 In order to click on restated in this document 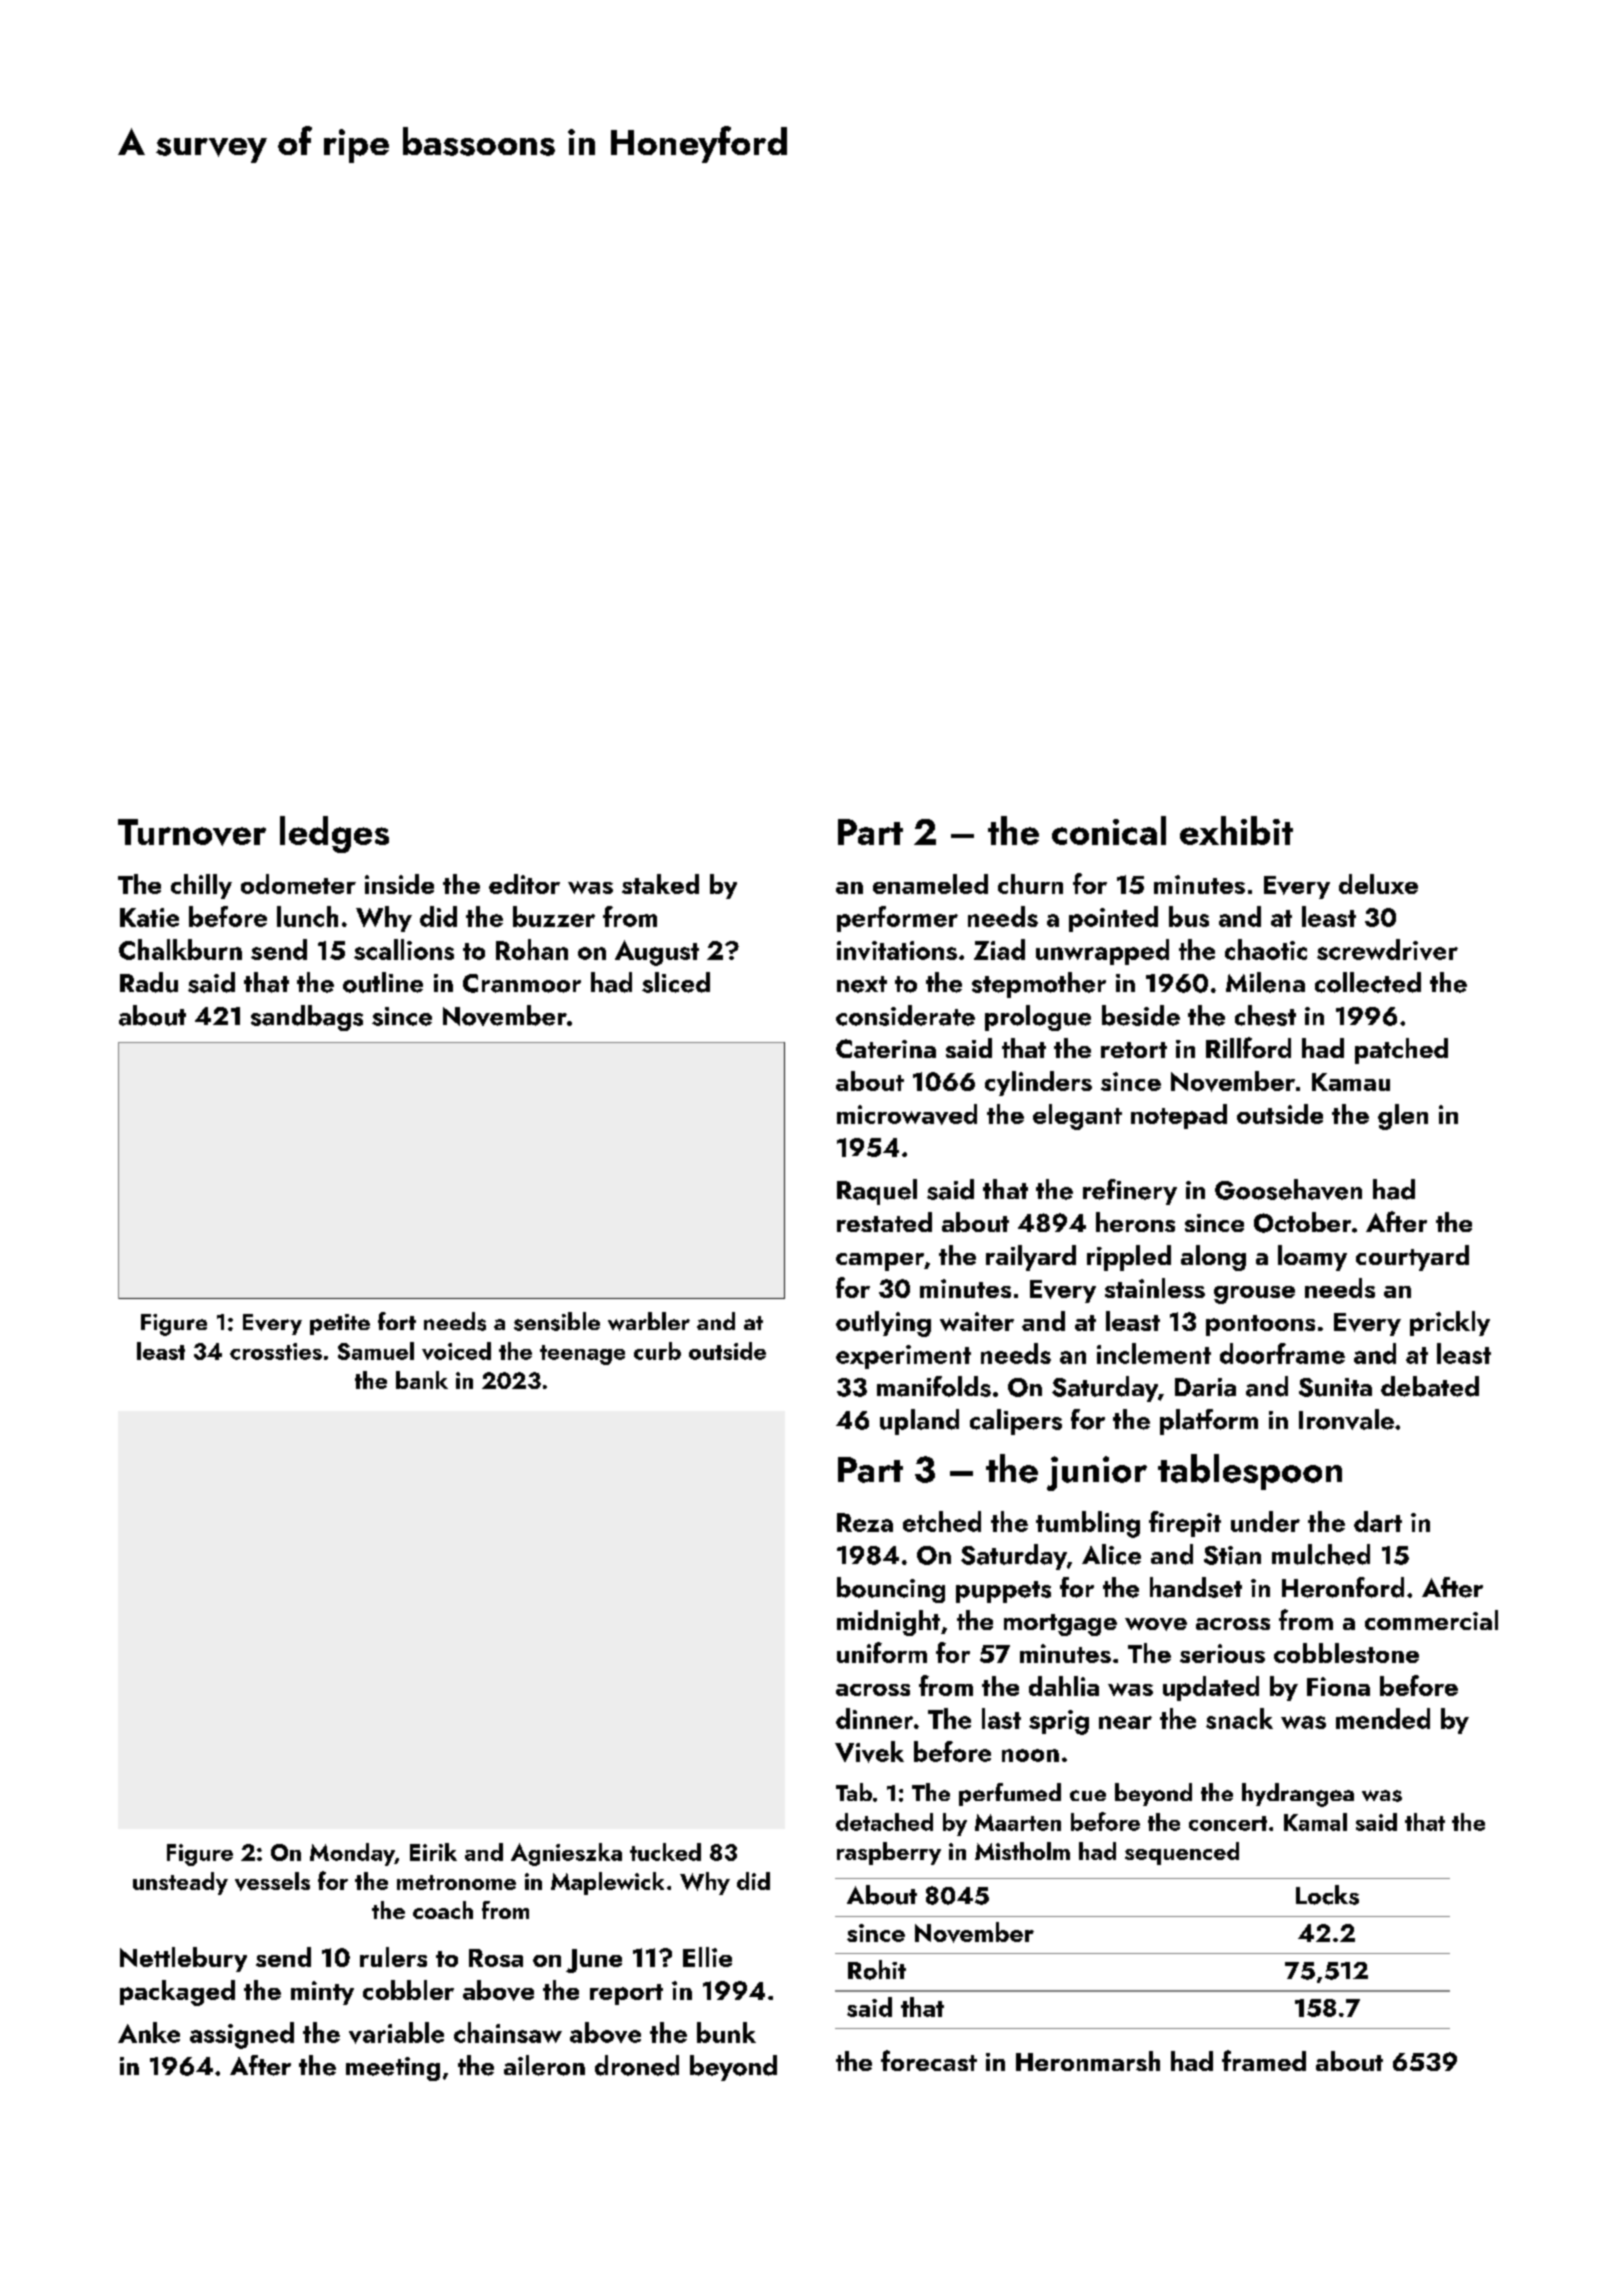, I will do `click(884, 1222)`.
